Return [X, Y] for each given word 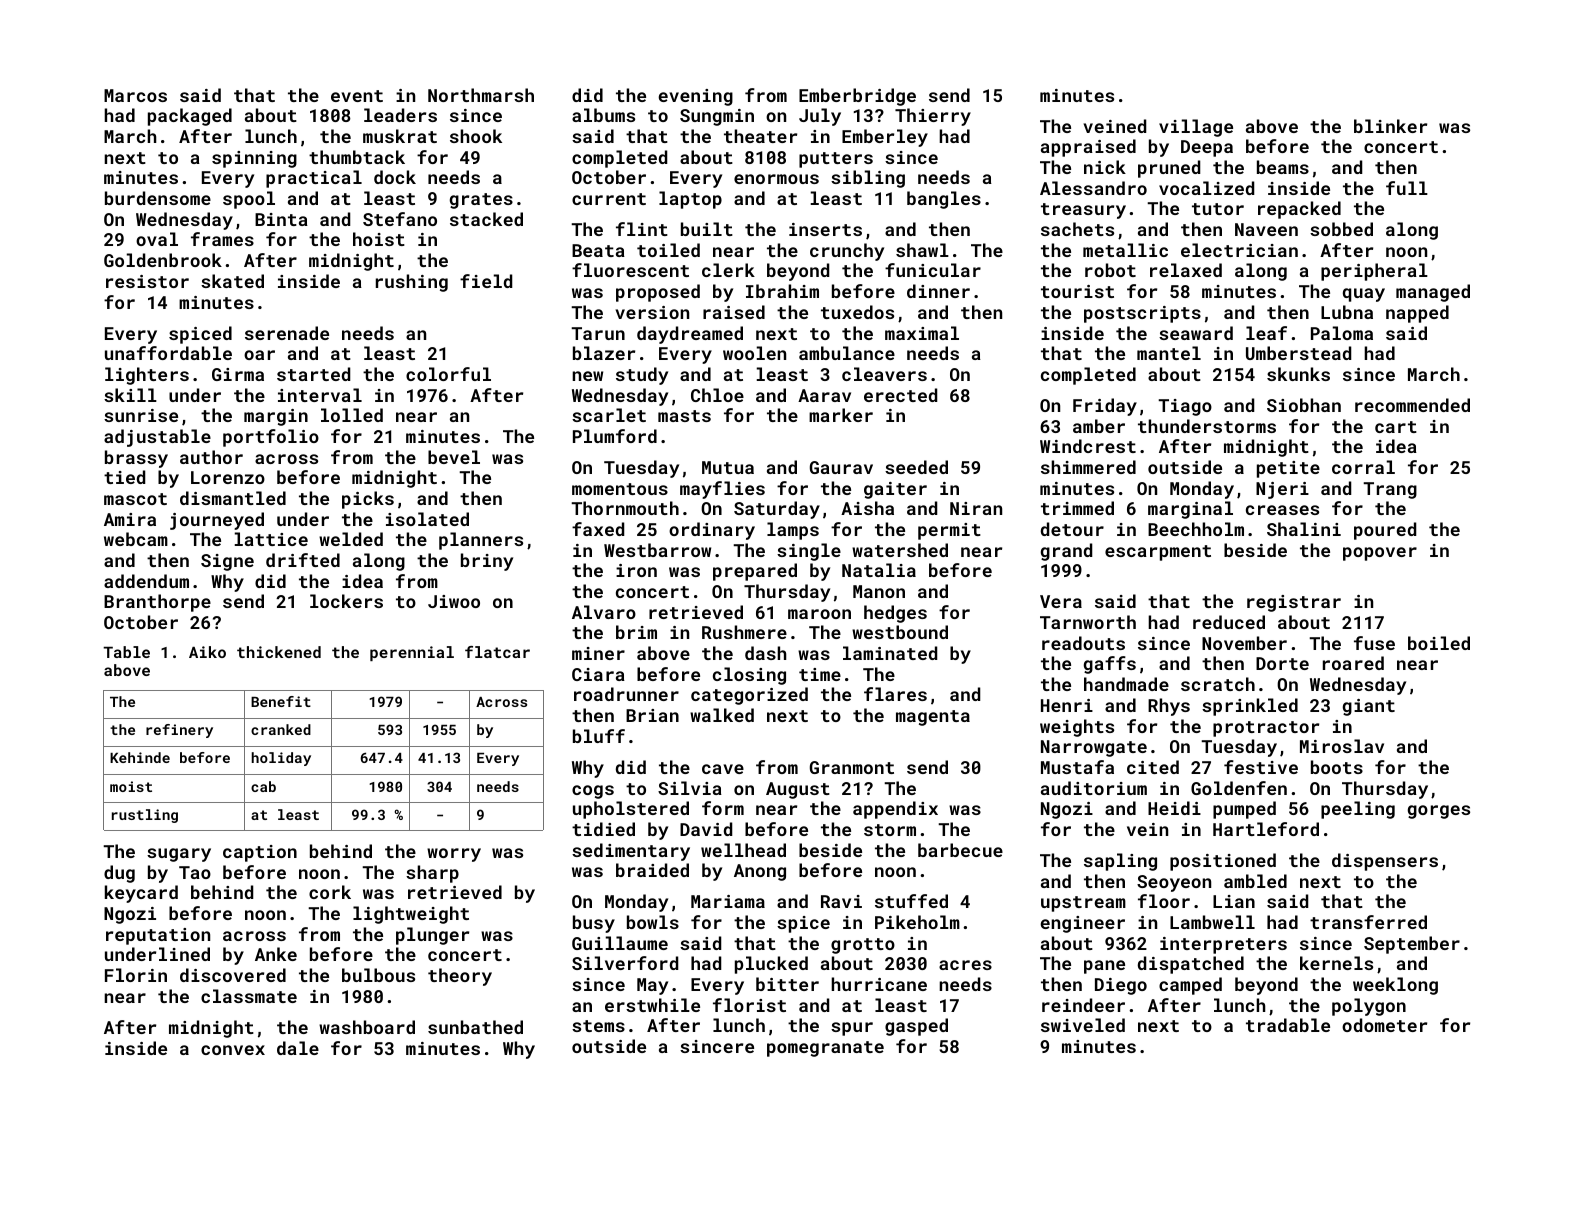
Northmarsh [481, 95]
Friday [1105, 407]
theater [760, 136]
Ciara [598, 674]
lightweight [411, 915]
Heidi [1174, 808]
